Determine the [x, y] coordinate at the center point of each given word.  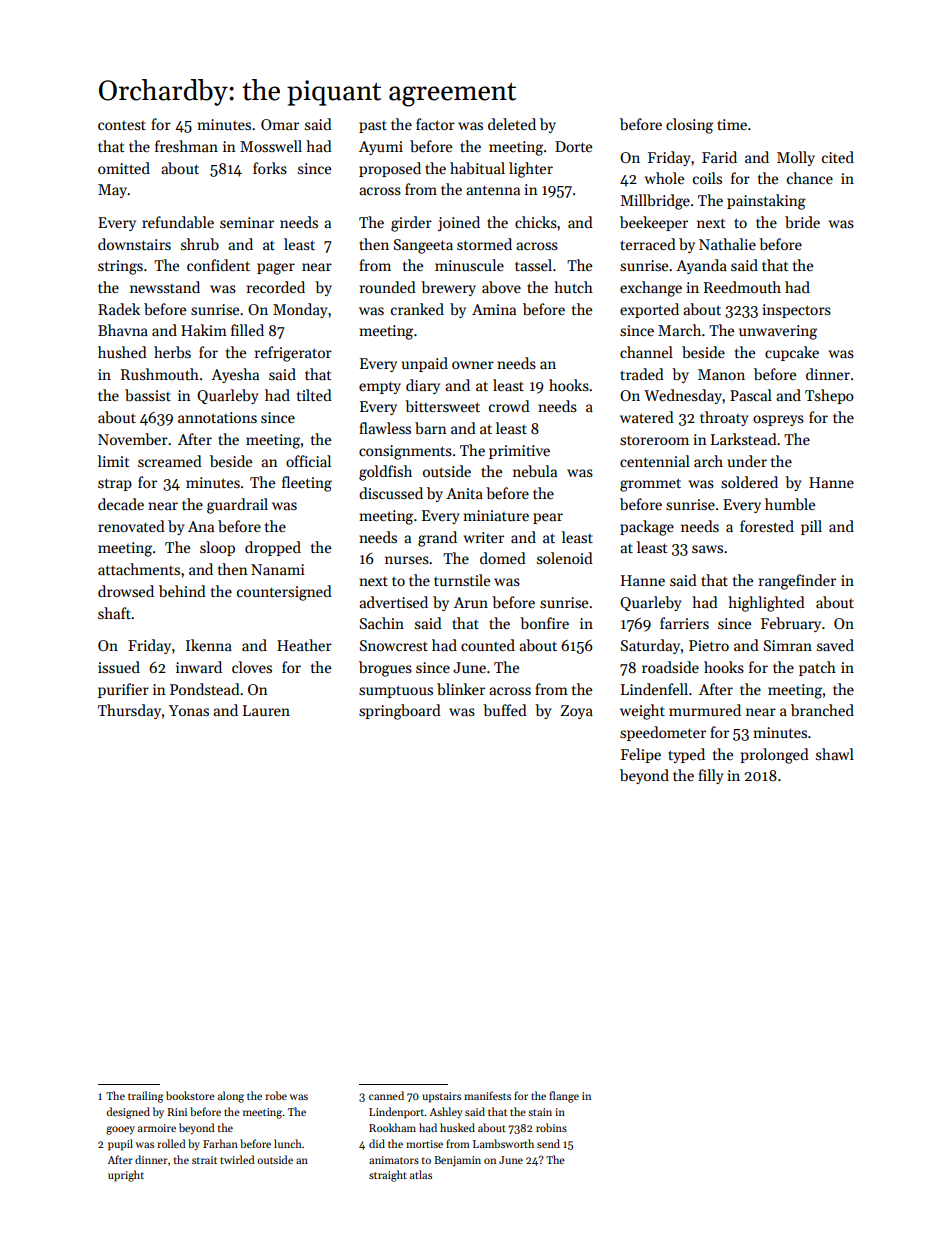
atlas [421, 1174]
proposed [390, 169]
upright [126, 1176]
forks [270, 168]
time [732, 124]
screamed [170, 461]
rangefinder [797, 582]
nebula [535, 471]
